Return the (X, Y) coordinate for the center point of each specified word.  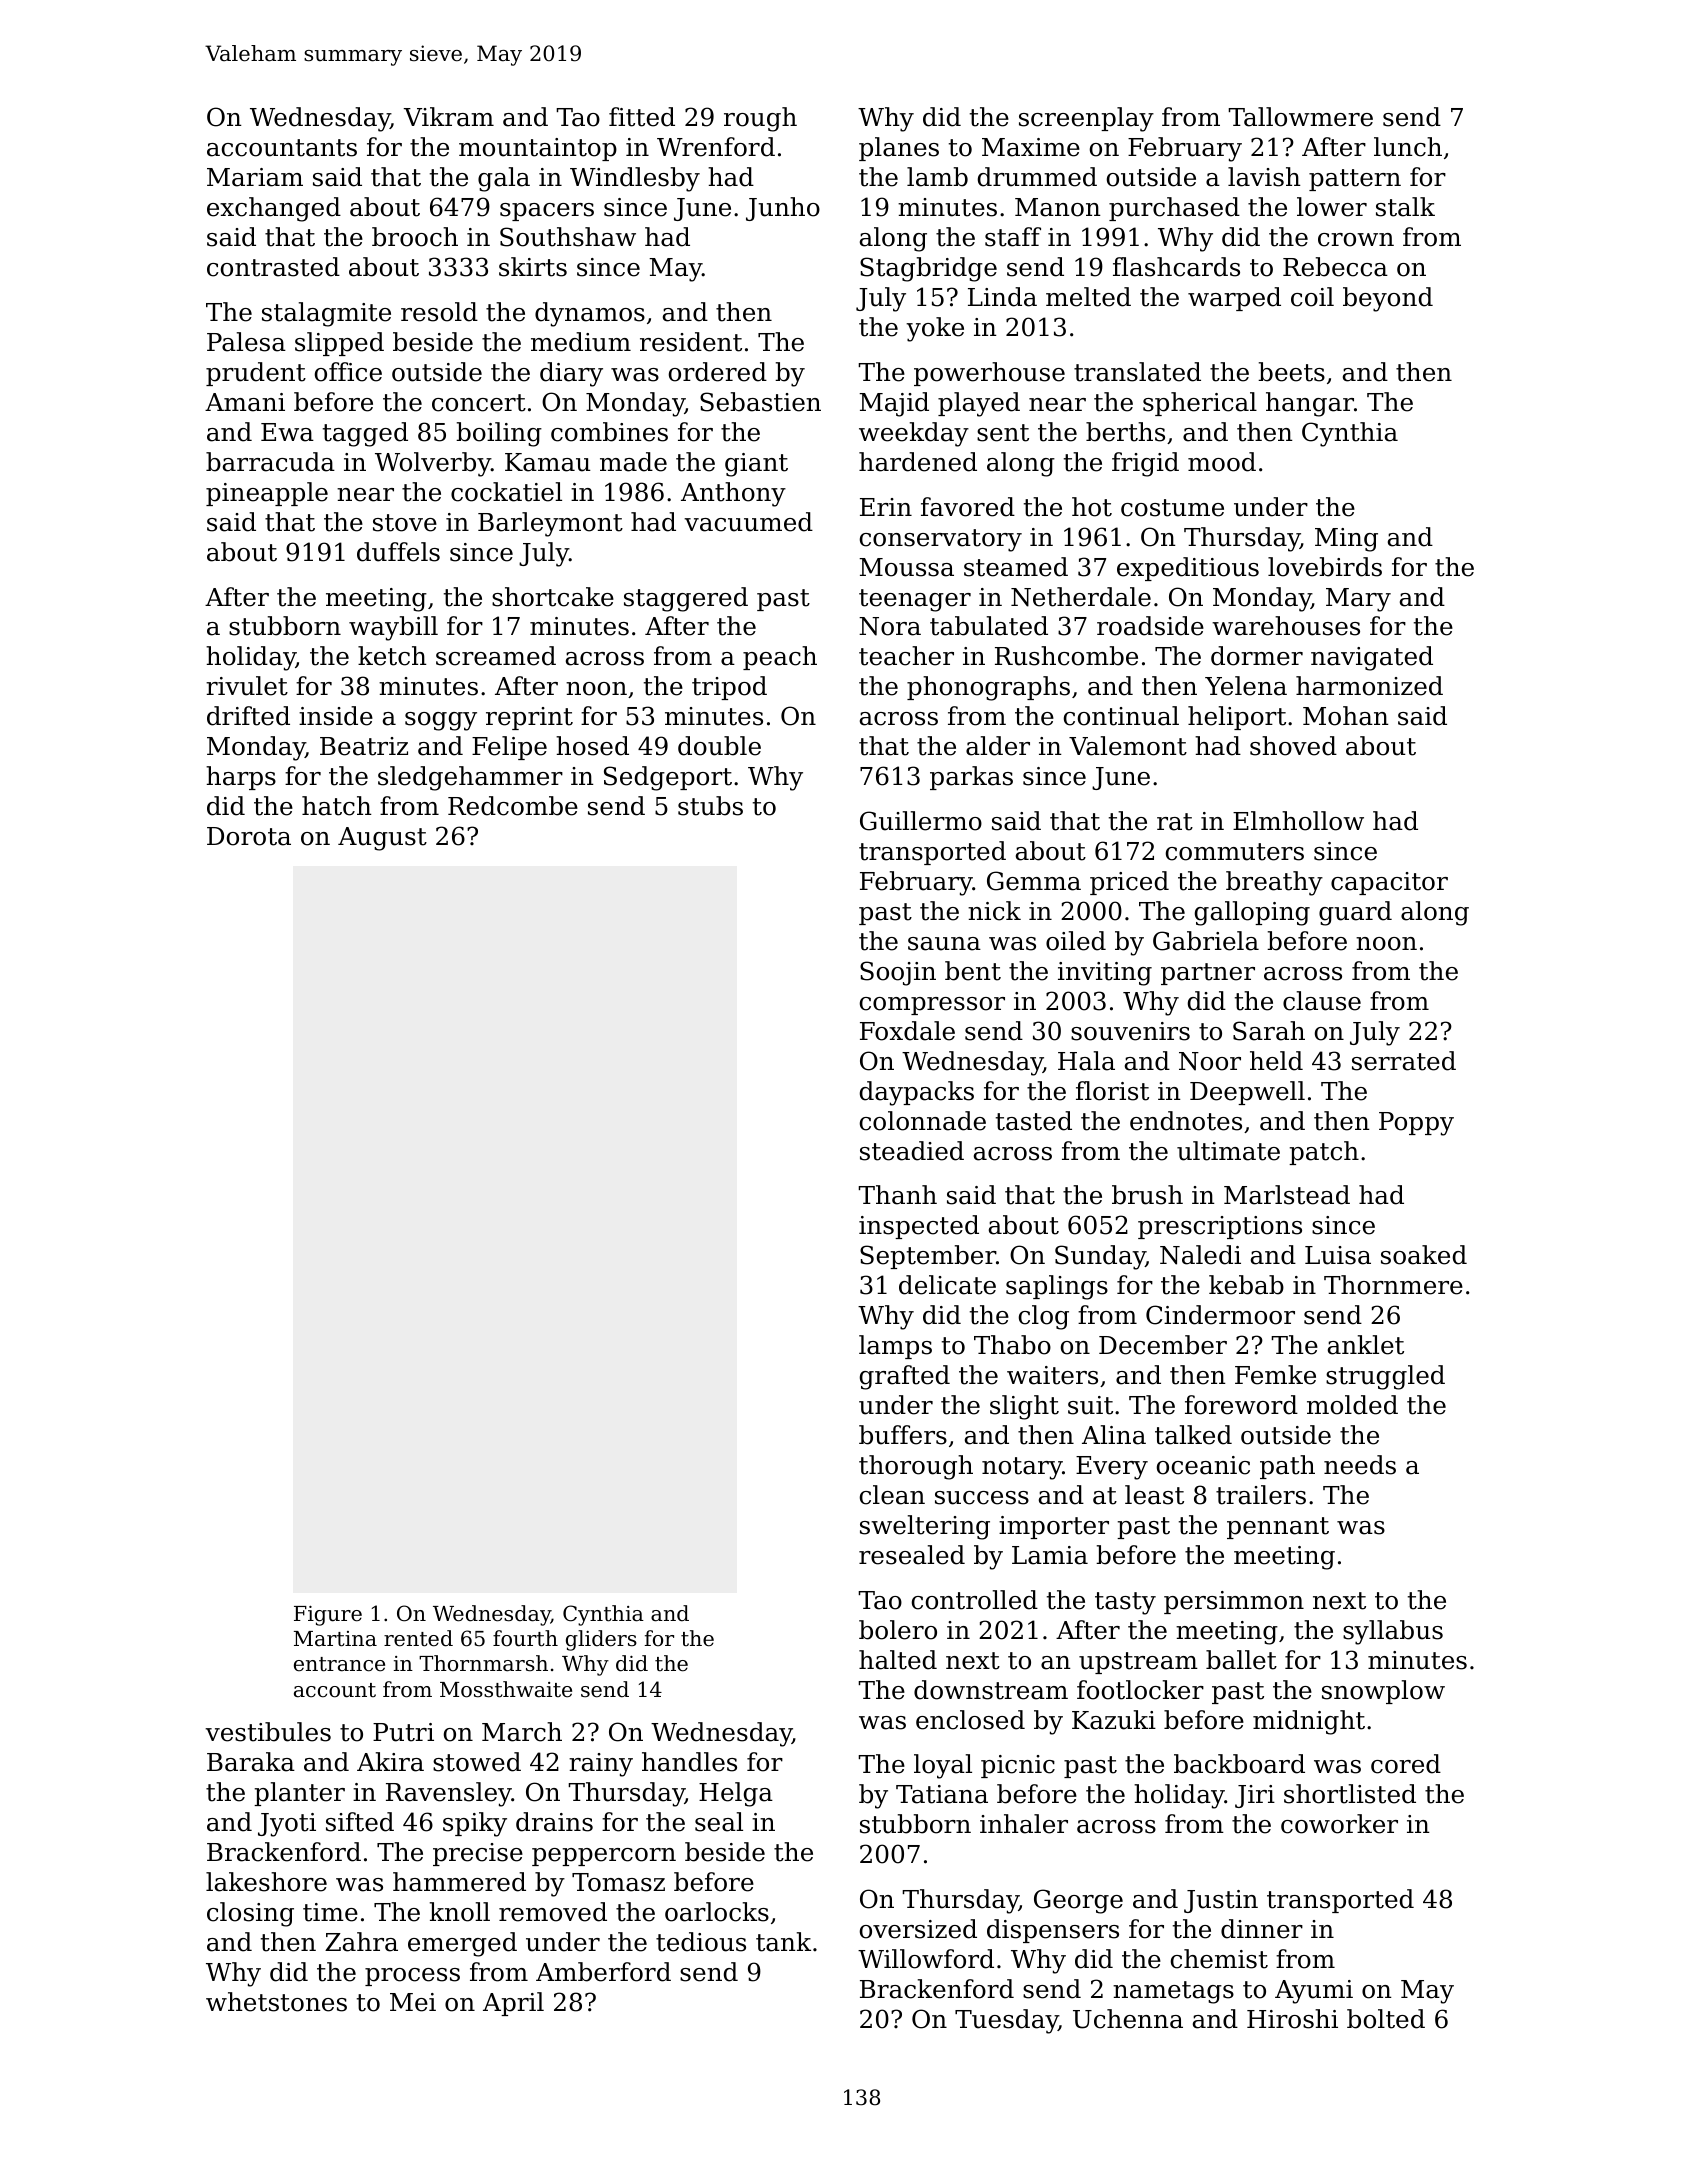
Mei (413, 2002)
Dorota (249, 836)
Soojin (898, 973)
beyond (1388, 299)
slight (1024, 1407)
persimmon (1234, 1602)
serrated (1404, 1061)
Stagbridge (928, 269)
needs (1360, 1465)
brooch (415, 237)
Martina (335, 1639)
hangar (1310, 404)
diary (571, 374)
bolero (898, 1630)
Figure (328, 1616)
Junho (783, 209)
